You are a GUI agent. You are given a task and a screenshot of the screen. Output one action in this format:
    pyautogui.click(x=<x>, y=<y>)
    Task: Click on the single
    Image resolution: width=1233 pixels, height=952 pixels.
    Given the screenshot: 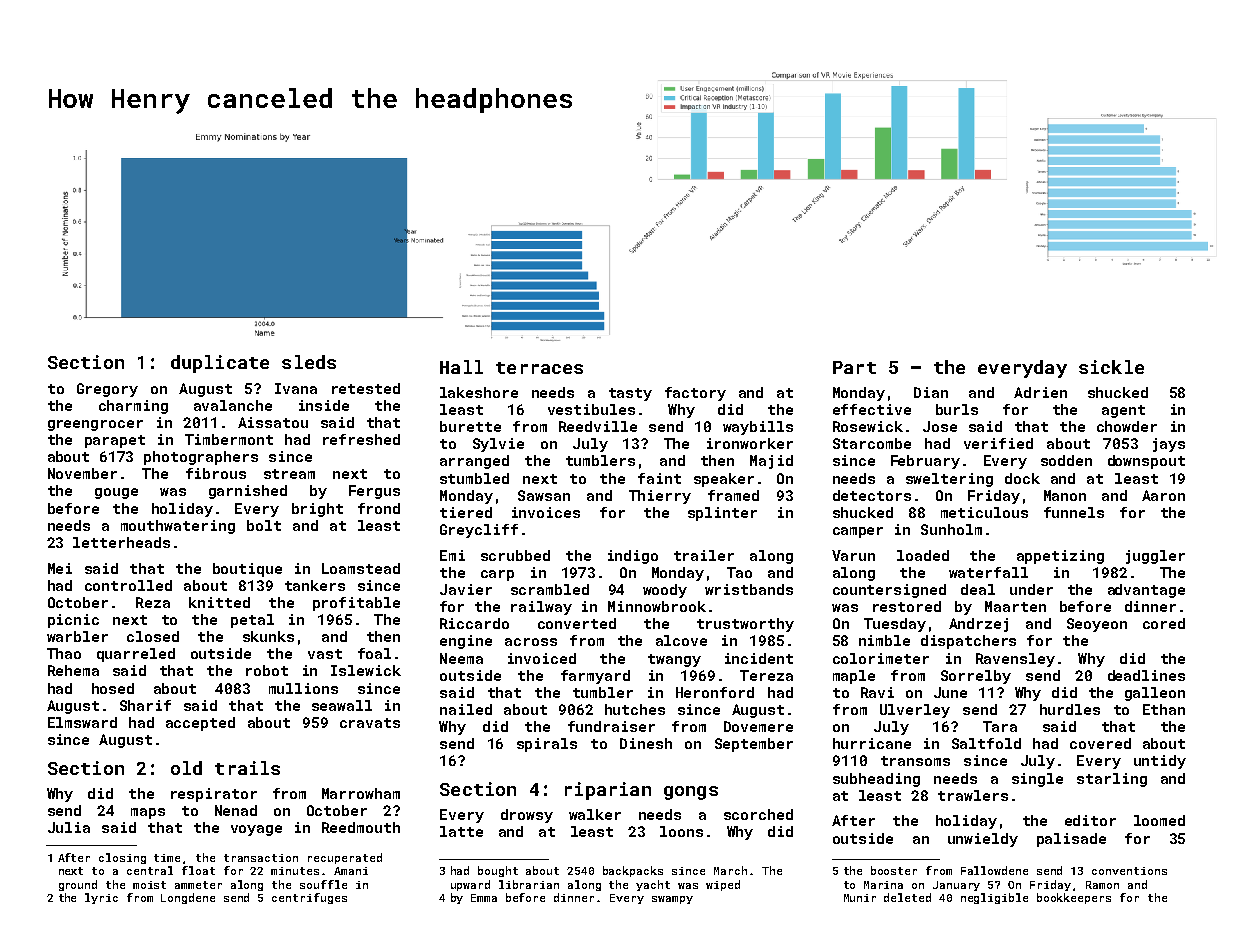 What is the action you would take?
    pyautogui.click(x=1037, y=780)
